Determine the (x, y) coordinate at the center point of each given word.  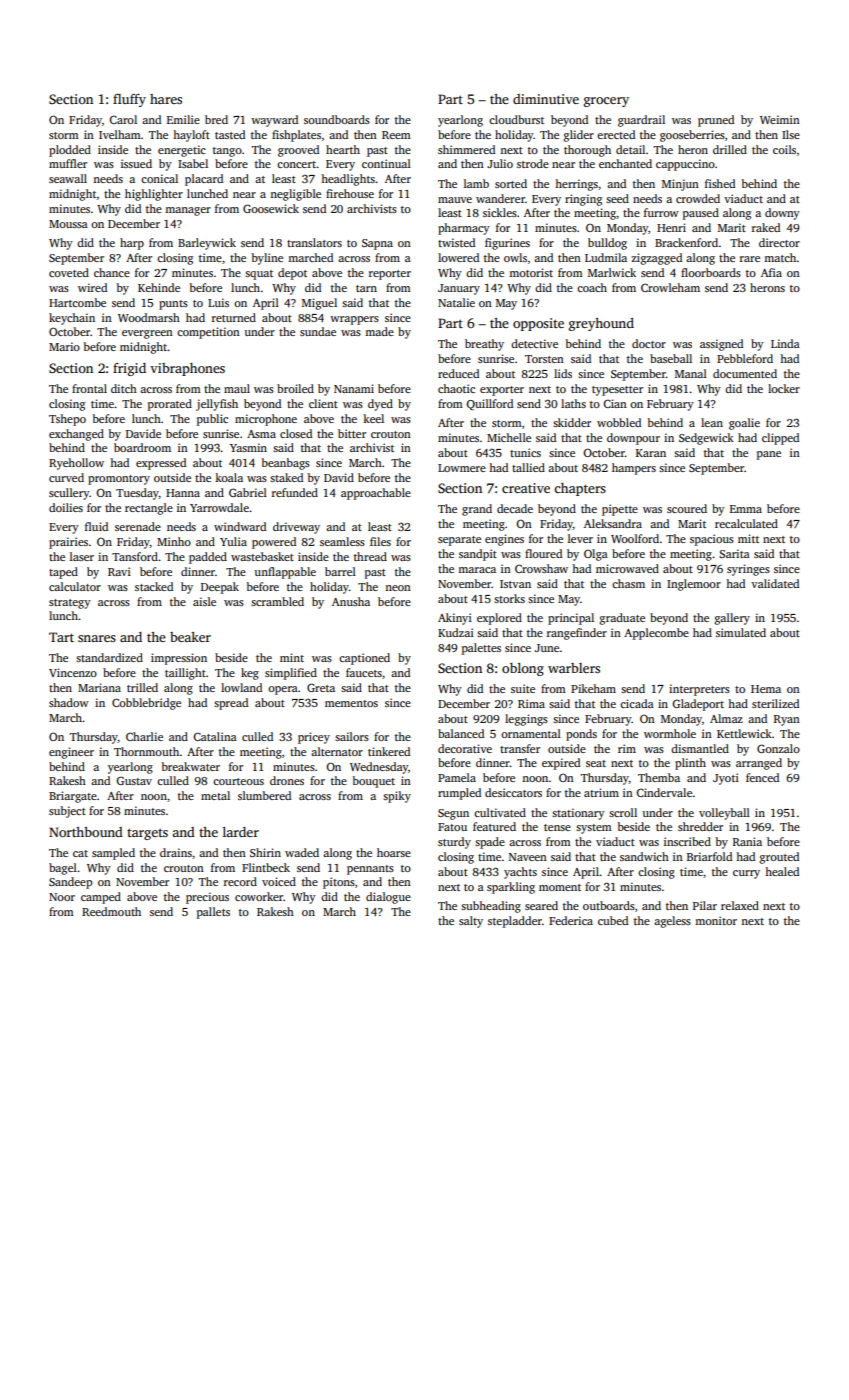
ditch (124, 388)
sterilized (775, 703)
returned (234, 317)
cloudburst (516, 119)
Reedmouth (111, 911)
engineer (71, 753)
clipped (780, 439)
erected (616, 134)
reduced (458, 373)
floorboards (711, 272)
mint (292, 657)
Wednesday (379, 768)
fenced (762, 777)
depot (292, 274)
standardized (109, 657)
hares (166, 99)
